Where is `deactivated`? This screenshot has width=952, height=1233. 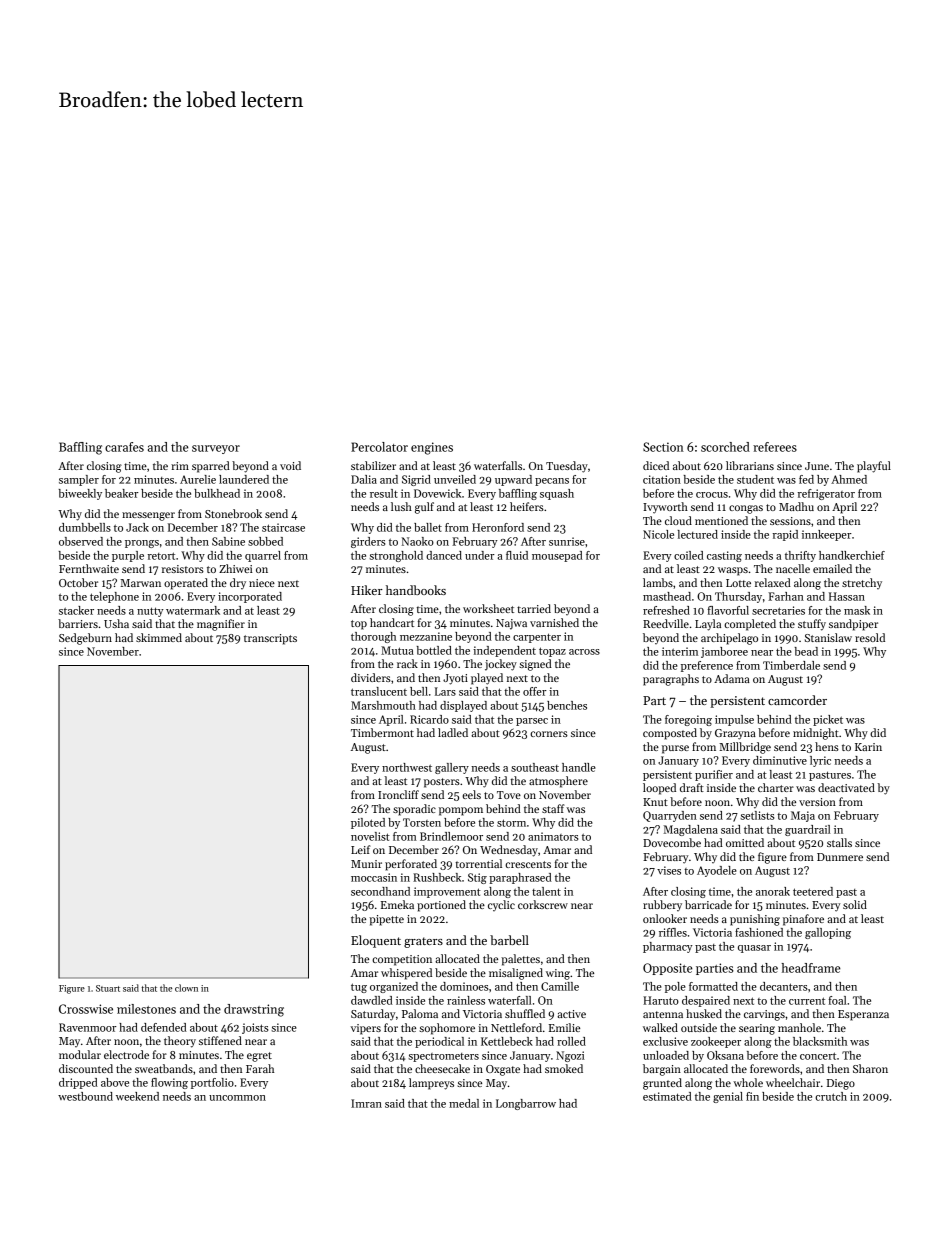
deactivated is located at coordinates (846, 787).
